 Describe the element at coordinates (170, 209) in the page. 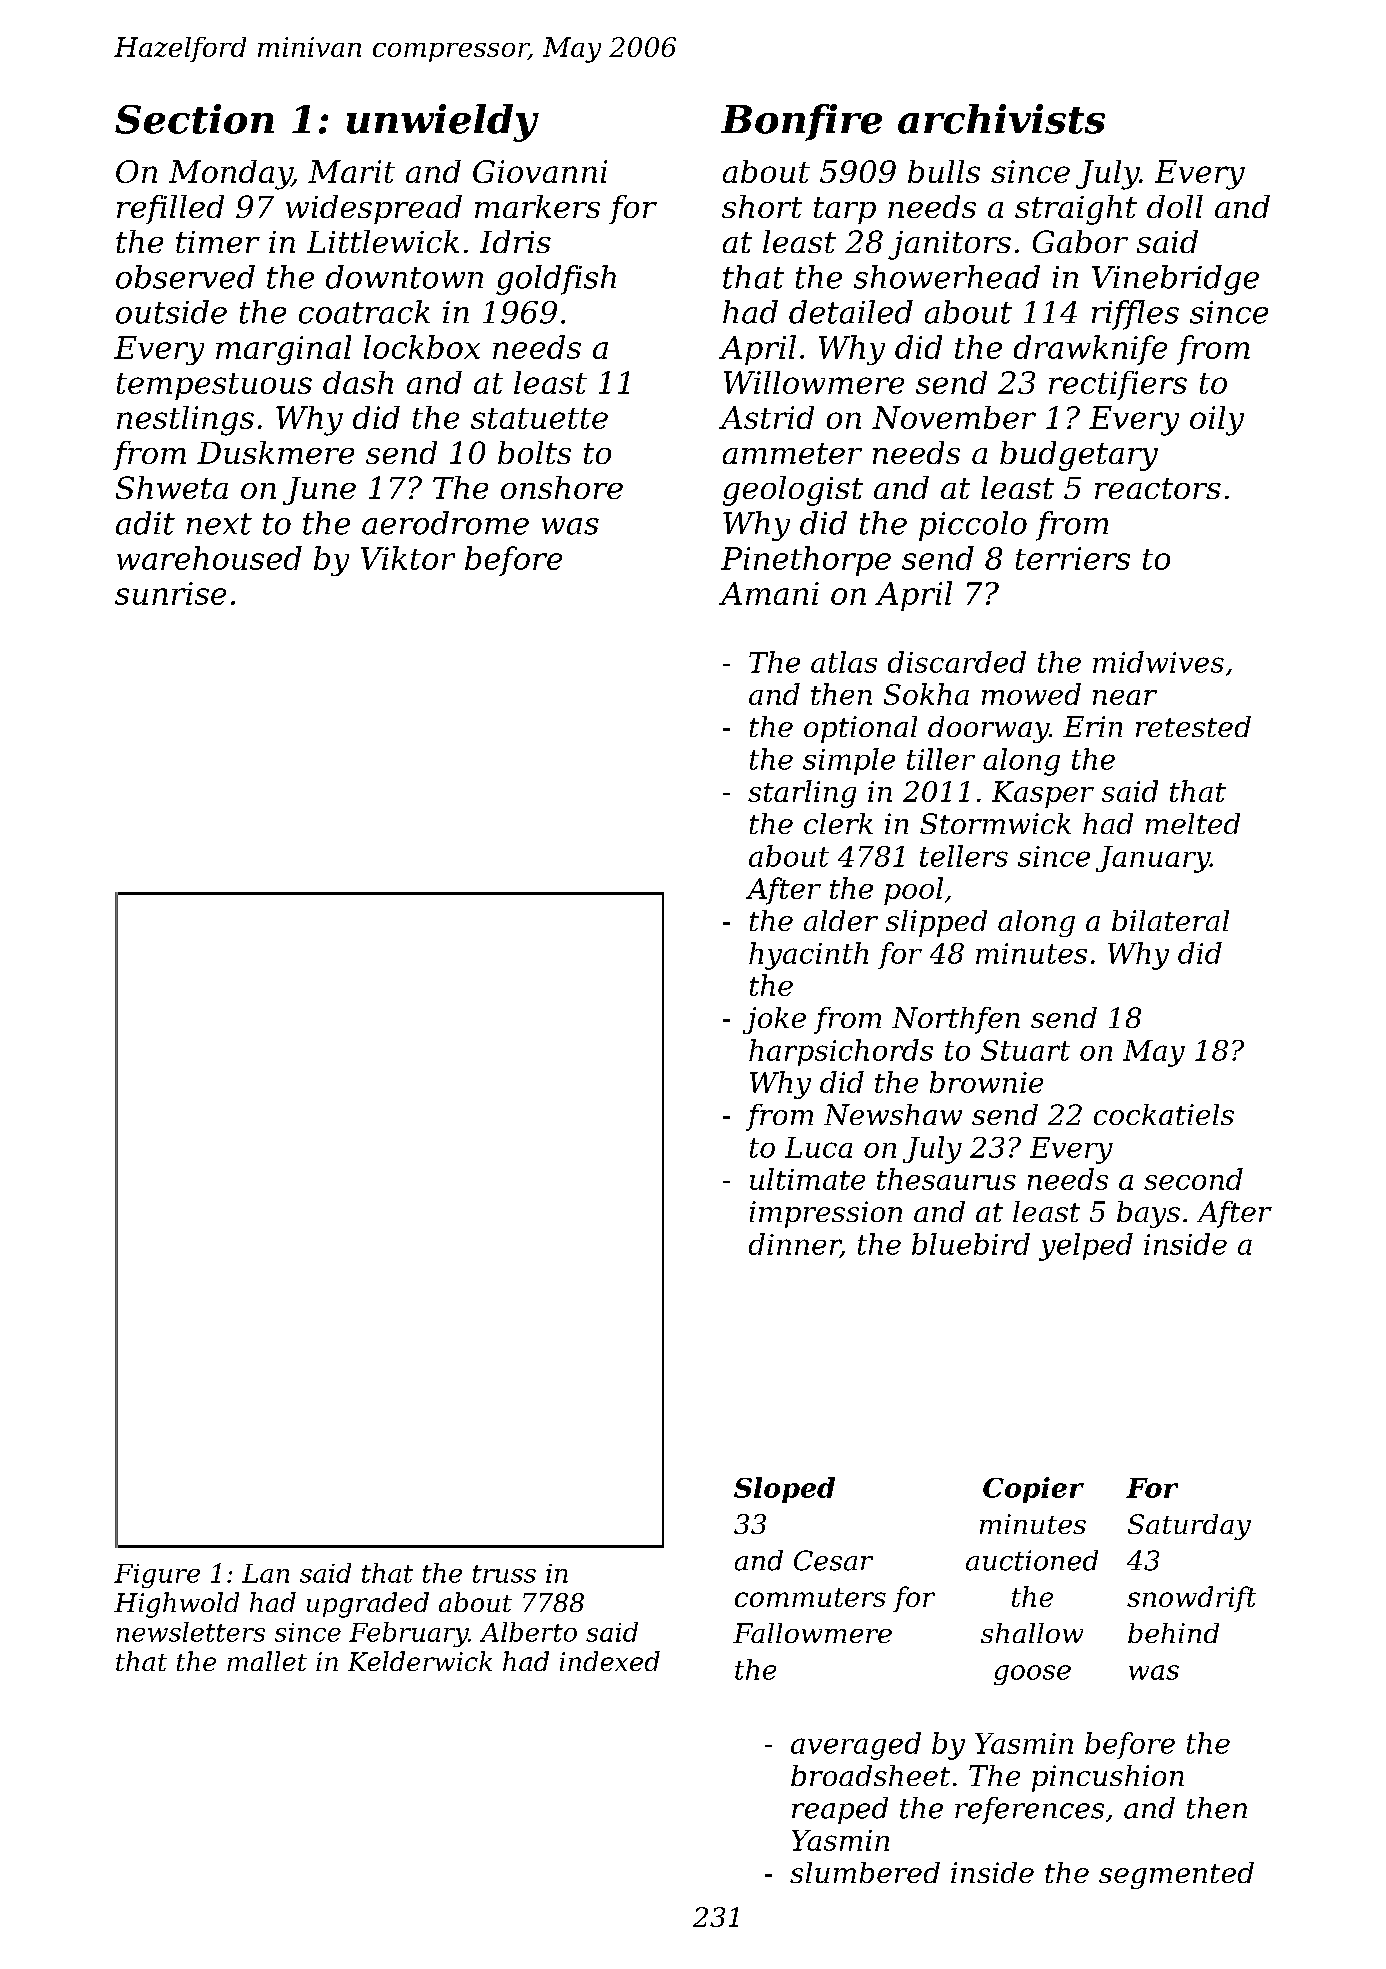

I see `refilled` at that location.
